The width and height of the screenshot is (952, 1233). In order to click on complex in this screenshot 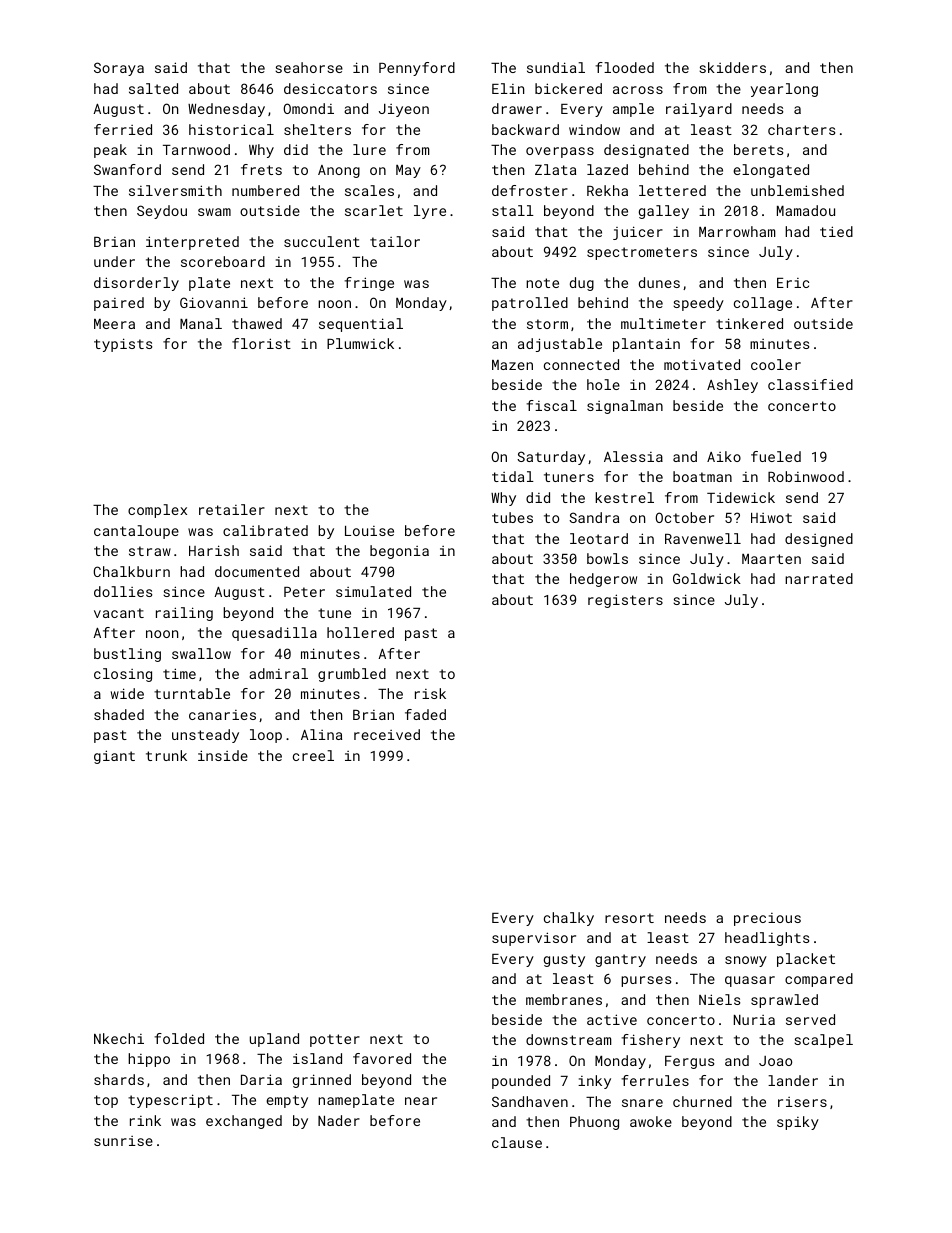, I will do `click(157, 511)`.
